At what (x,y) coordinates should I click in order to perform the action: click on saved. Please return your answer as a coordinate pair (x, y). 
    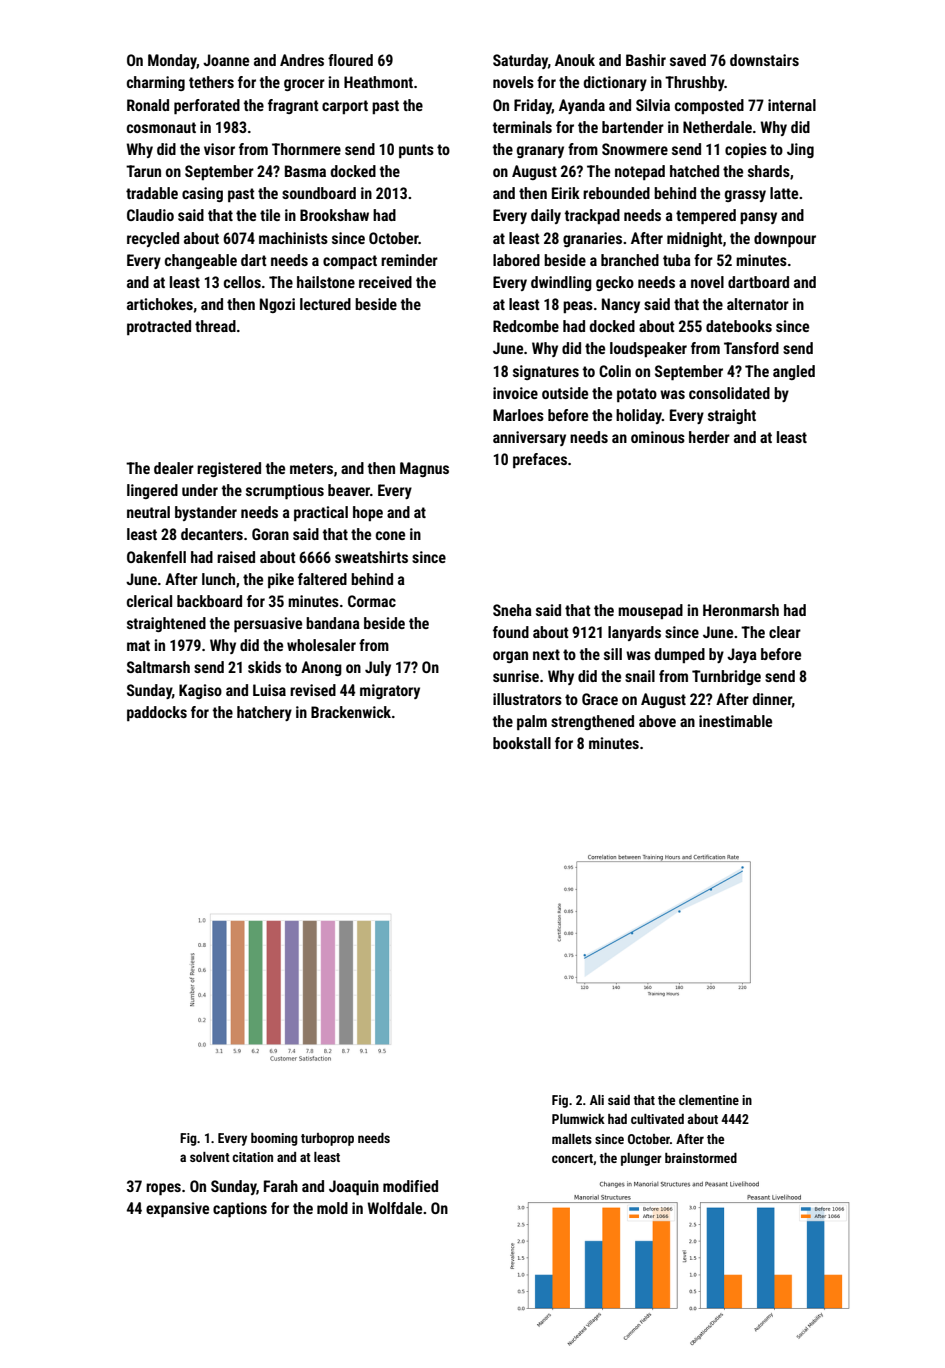
    Looking at the image, I should click on (688, 60).
